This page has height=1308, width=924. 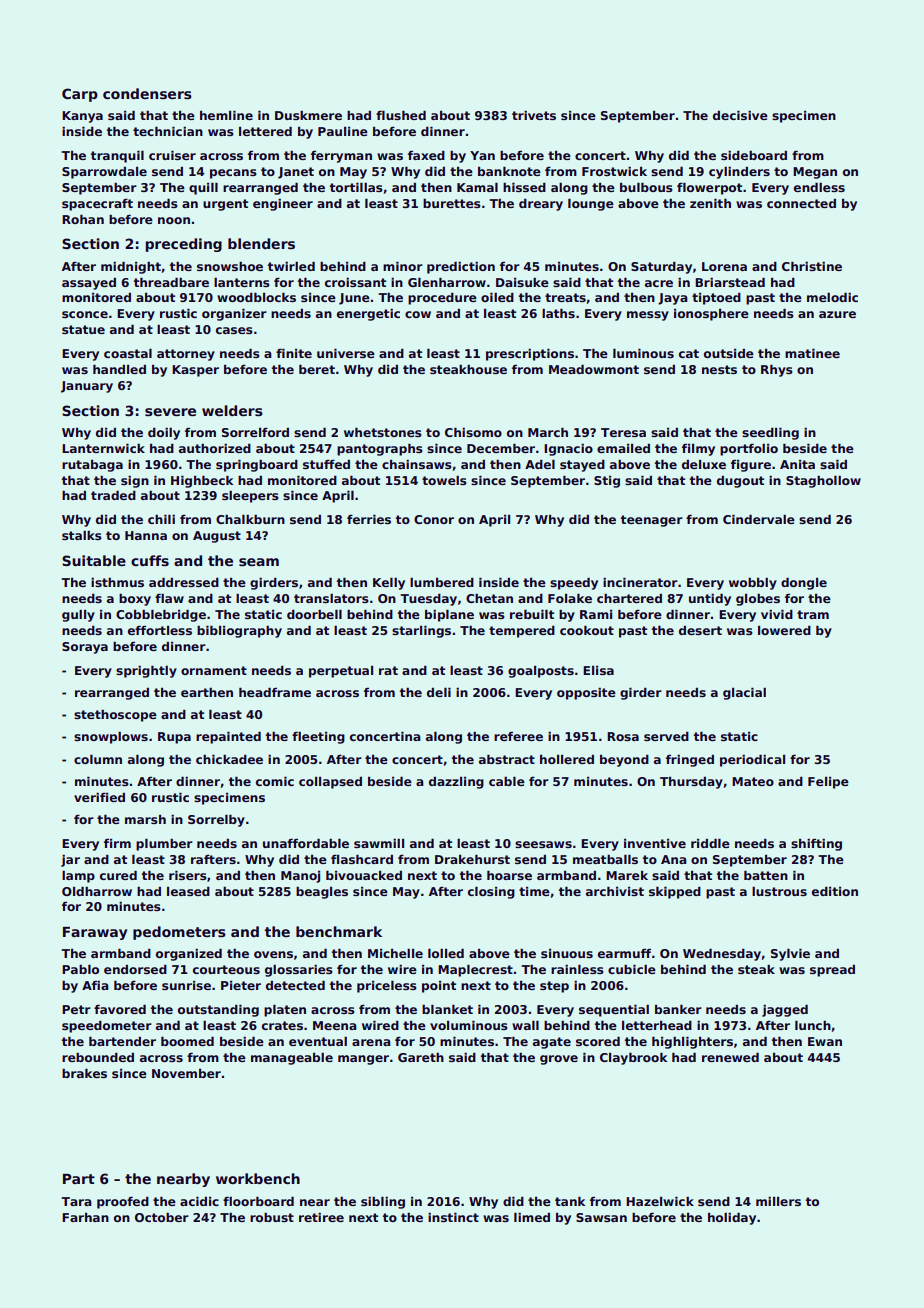 What do you see at coordinates (339, 931) in the page?
I see `benchmark` at bounding box center [339, 931].
